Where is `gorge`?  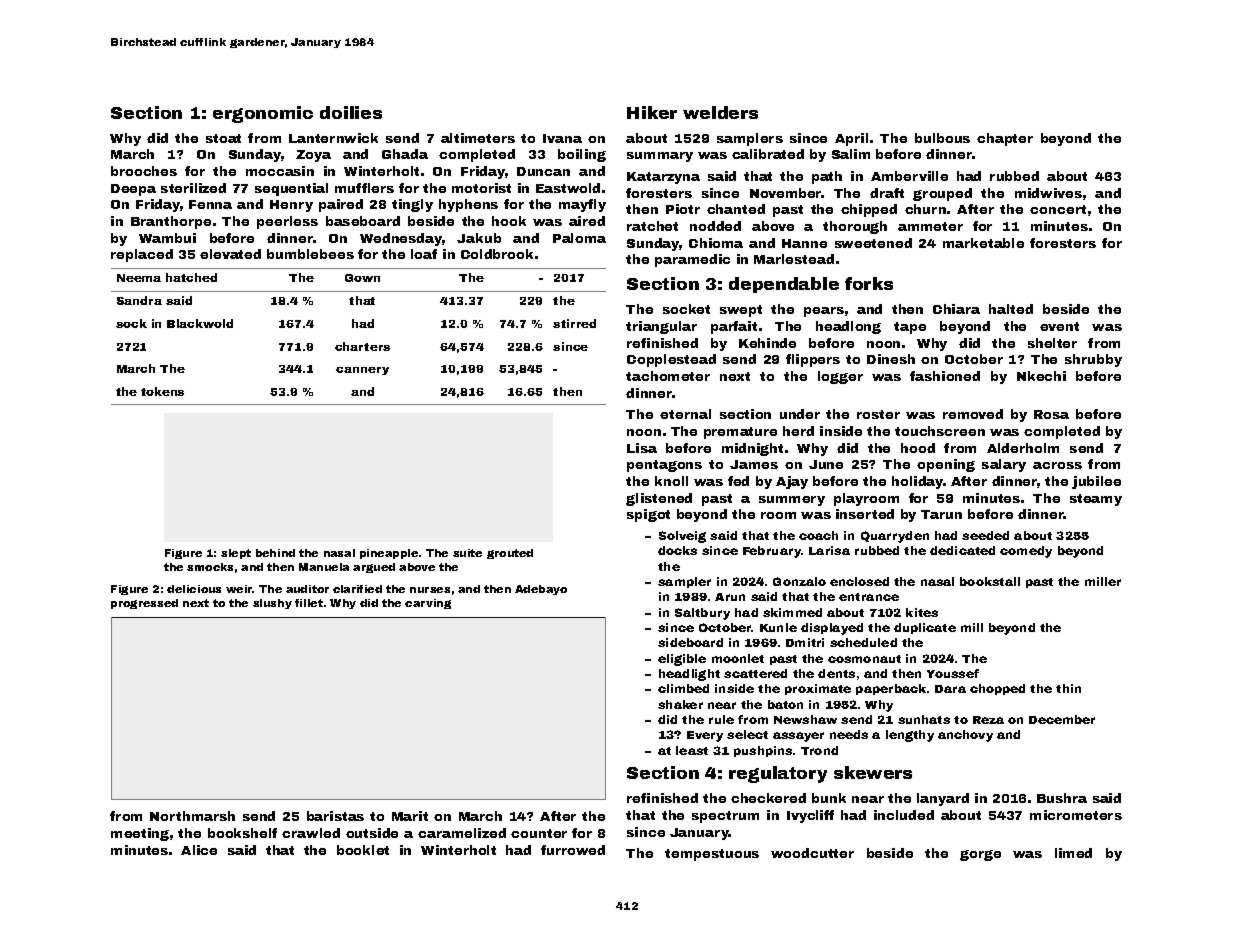 gorge is located at coordinates (980, 855).
